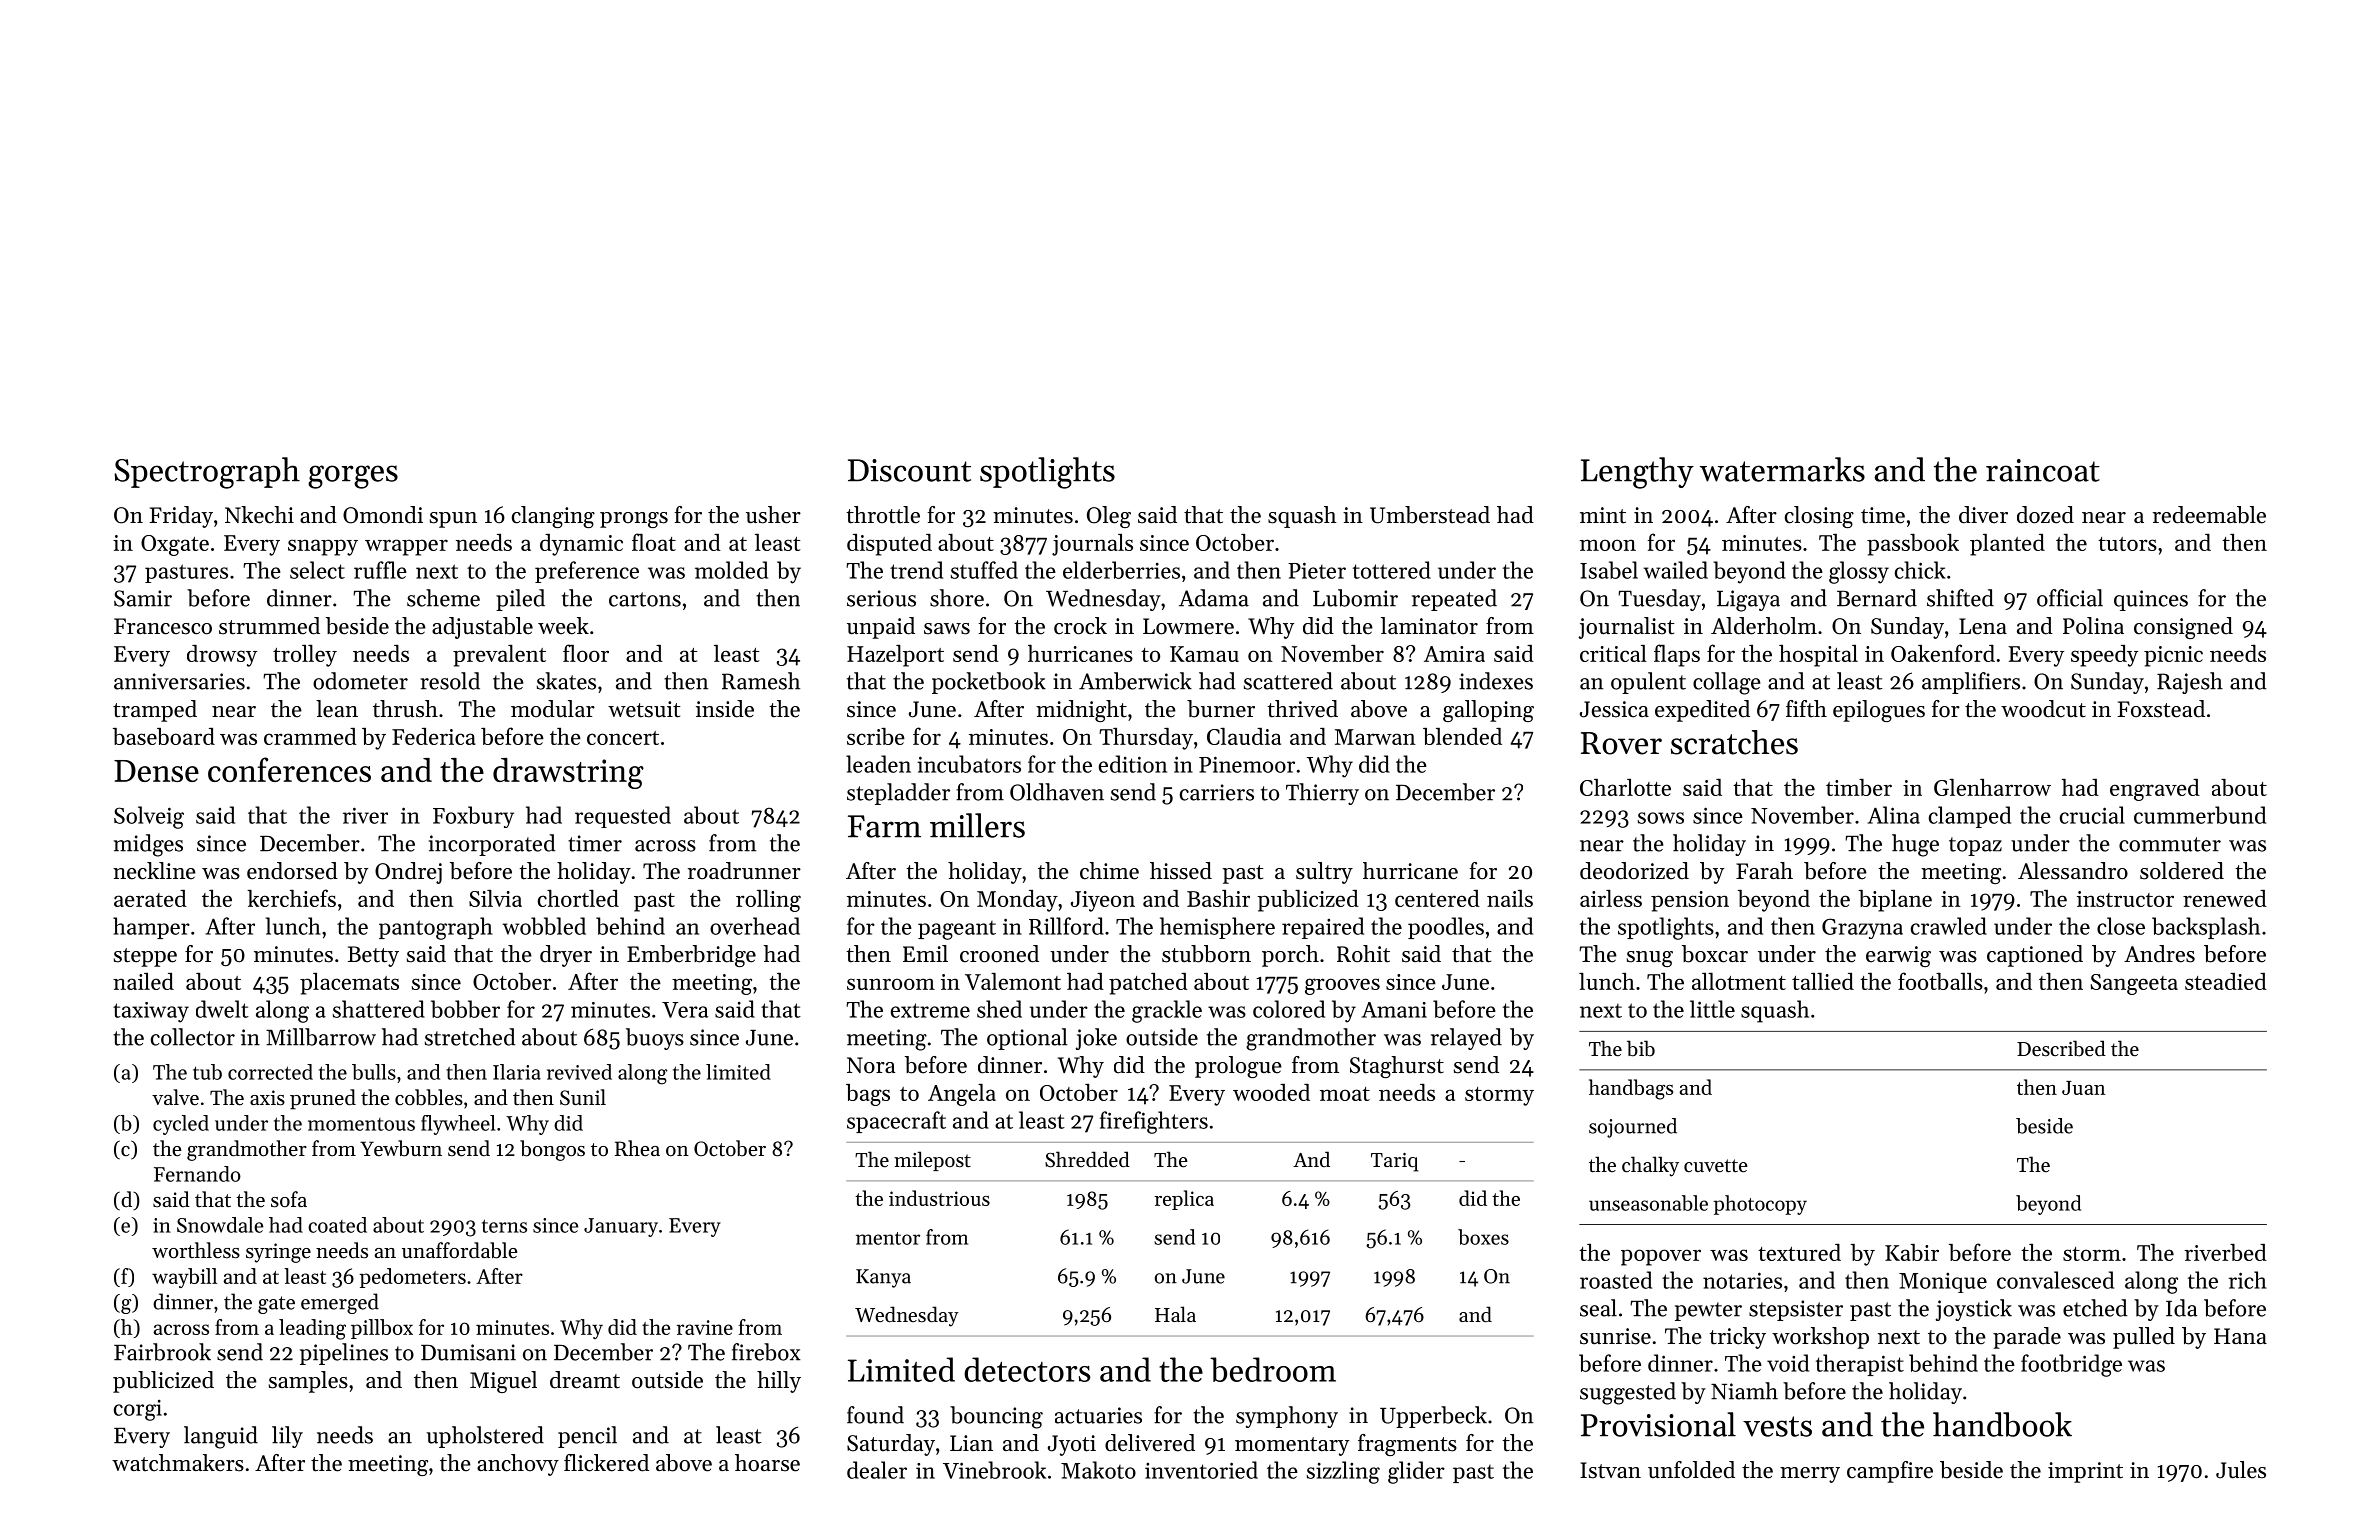  Describe the element at coordinates (353, 477) in the screenshot. I see `gorges` at that location.
